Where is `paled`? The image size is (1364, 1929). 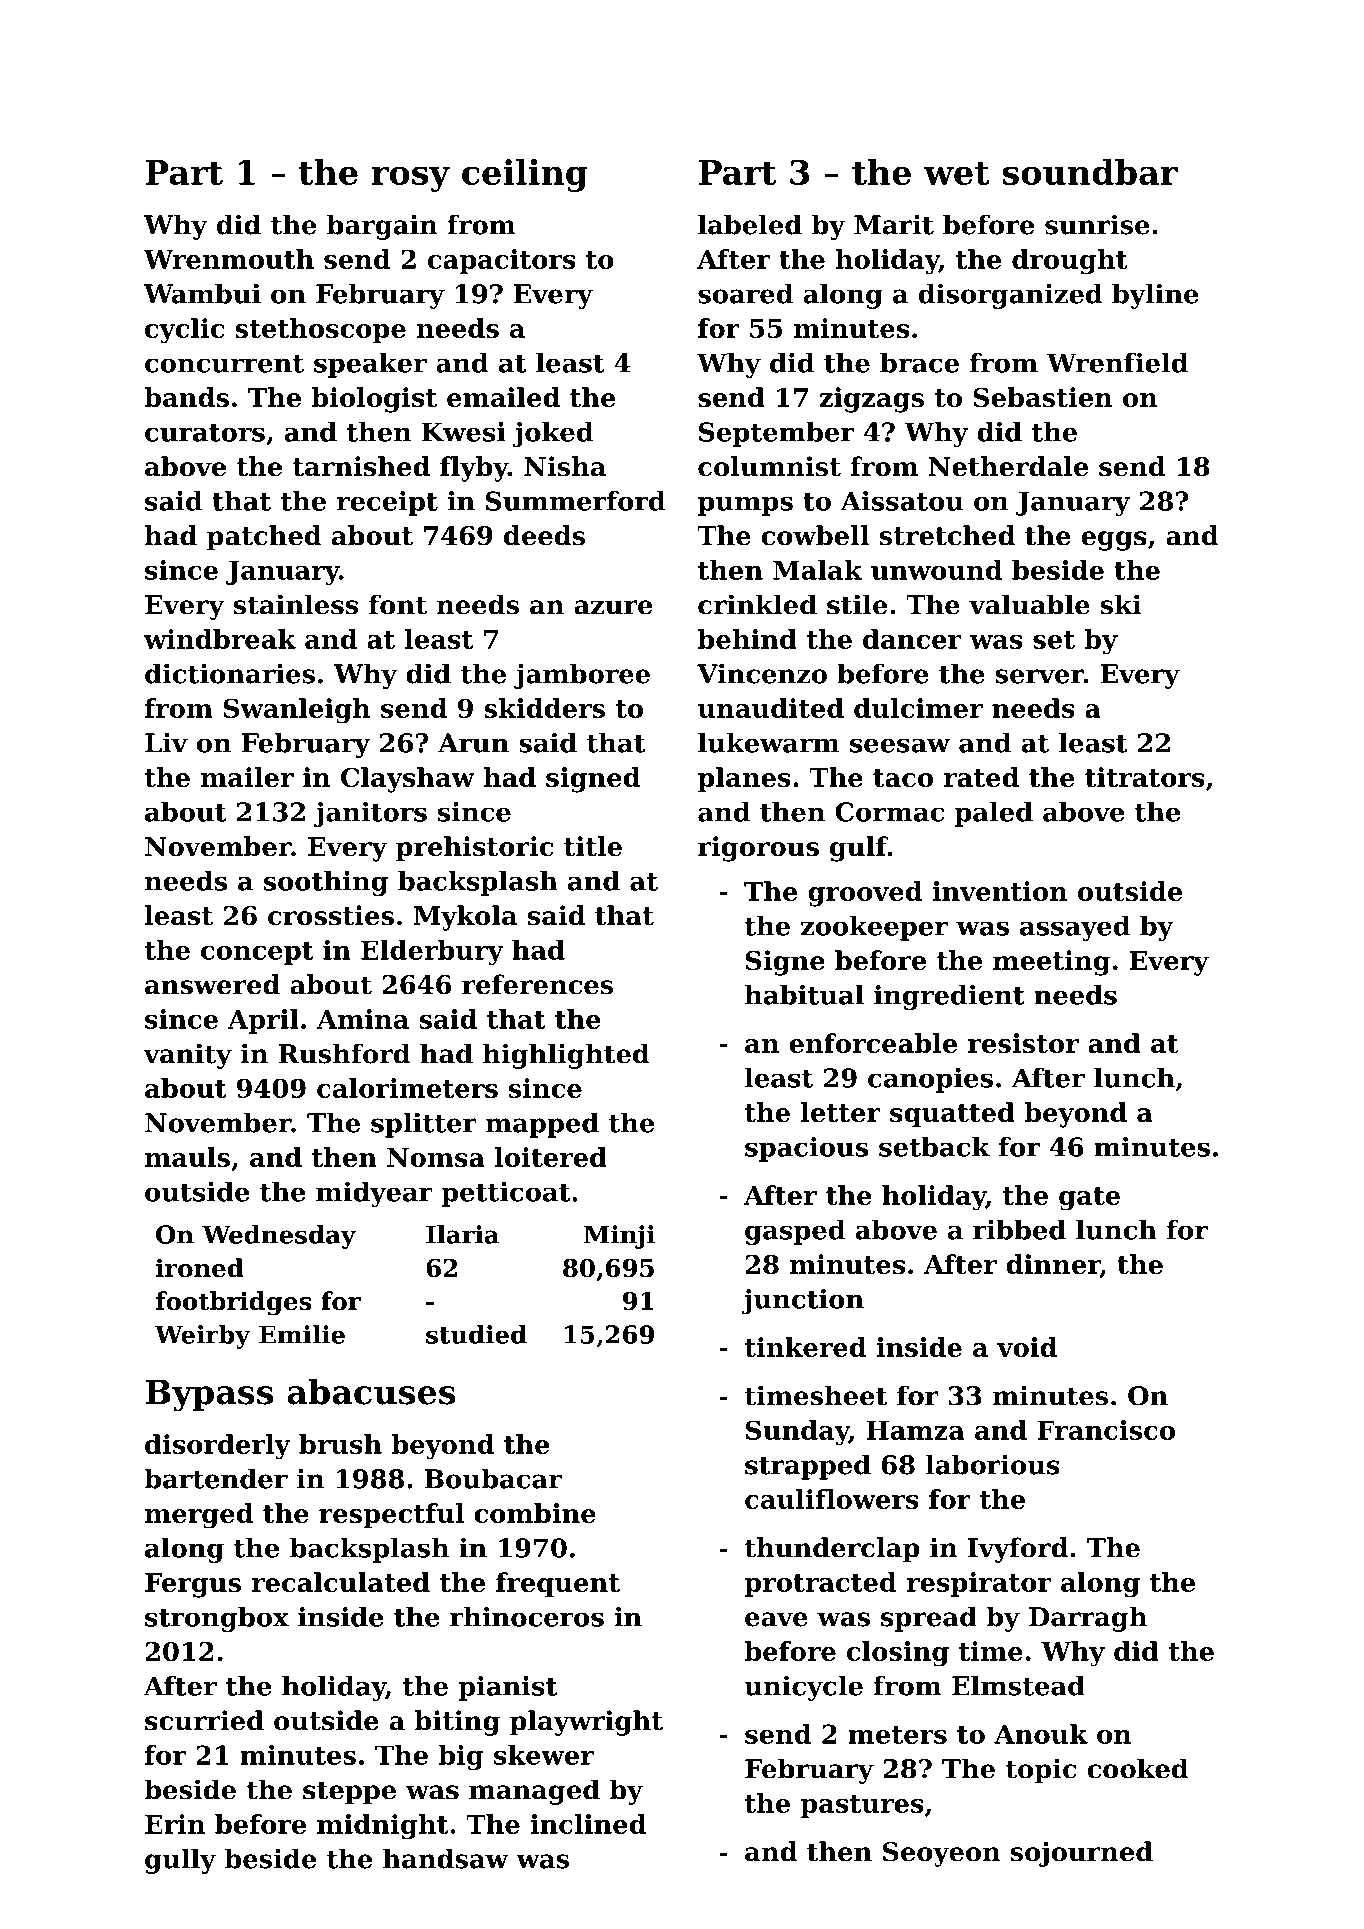 paled is located at coordinates (994, 814).
